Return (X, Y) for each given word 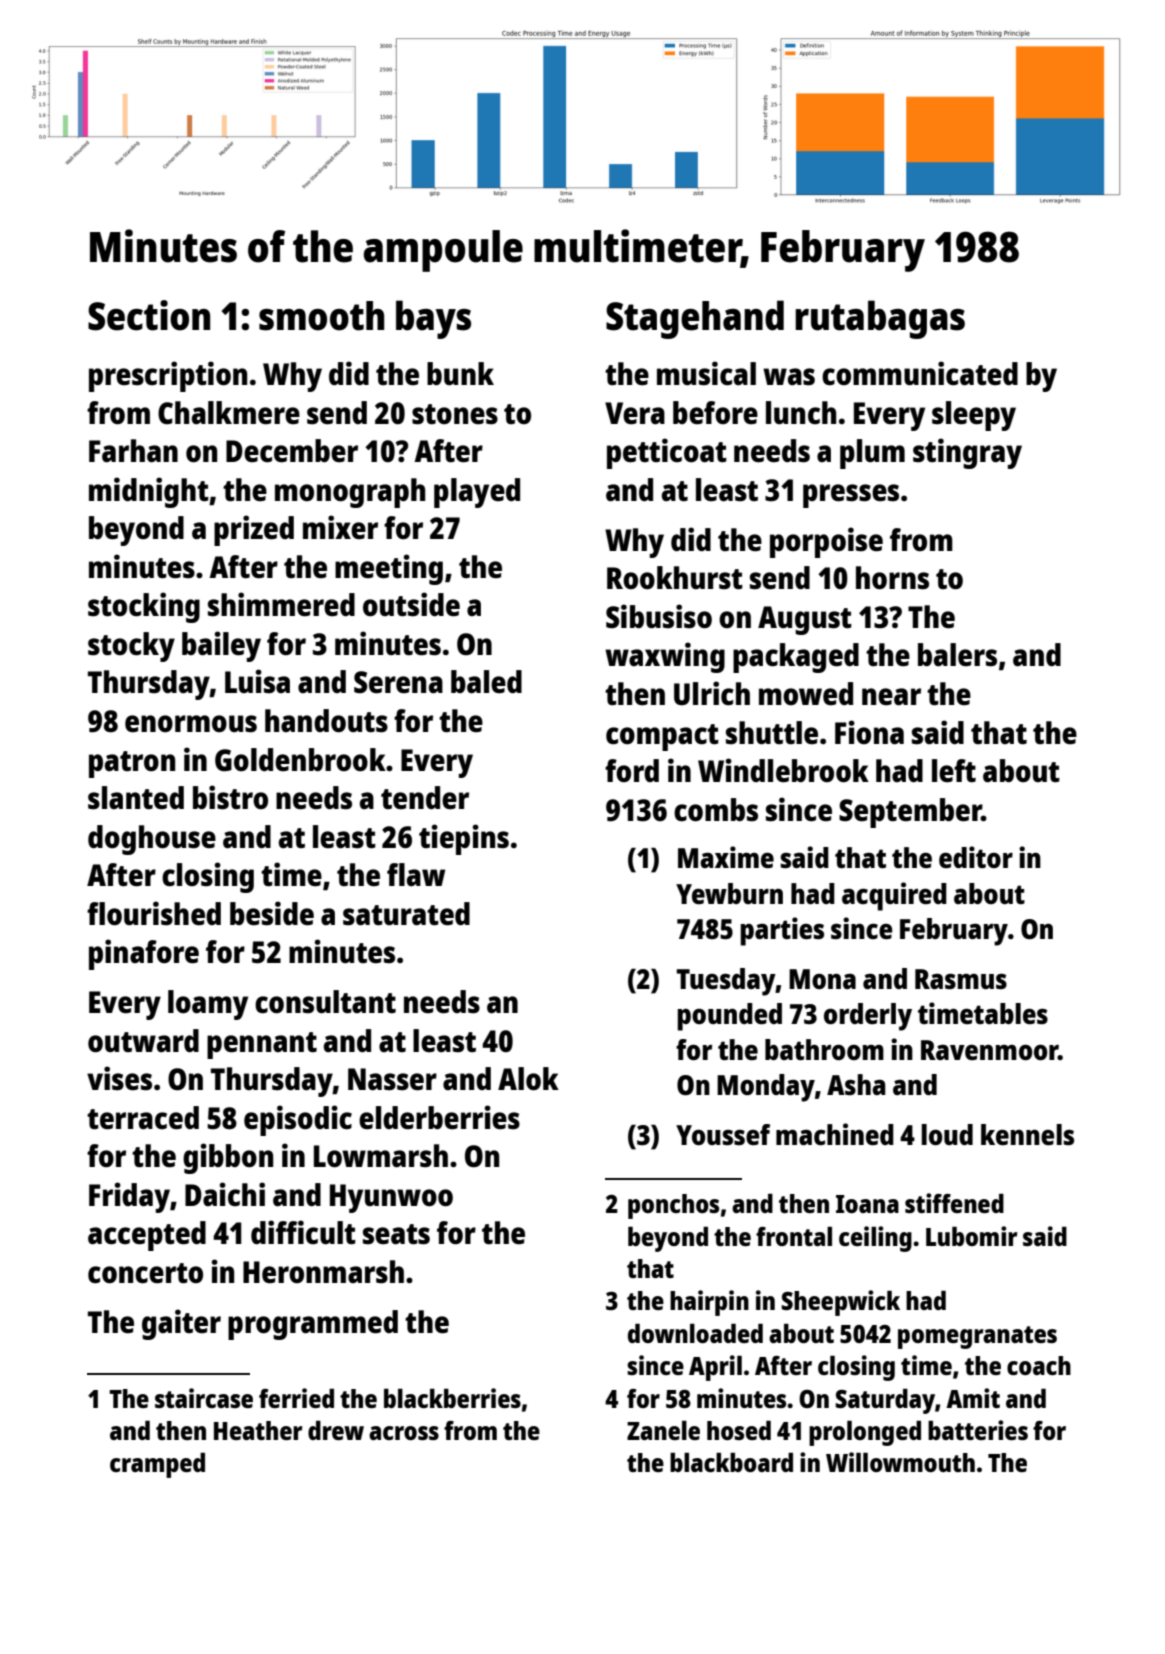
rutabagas (880, 319)
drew (336, 1430)
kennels (1027, 1134)
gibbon (228, 1158)
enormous (191, 724)
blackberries (452, 1398)
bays (433, 319)
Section (149, 315)
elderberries (439, 1117)
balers (957, 654)
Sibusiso (659, 616)
